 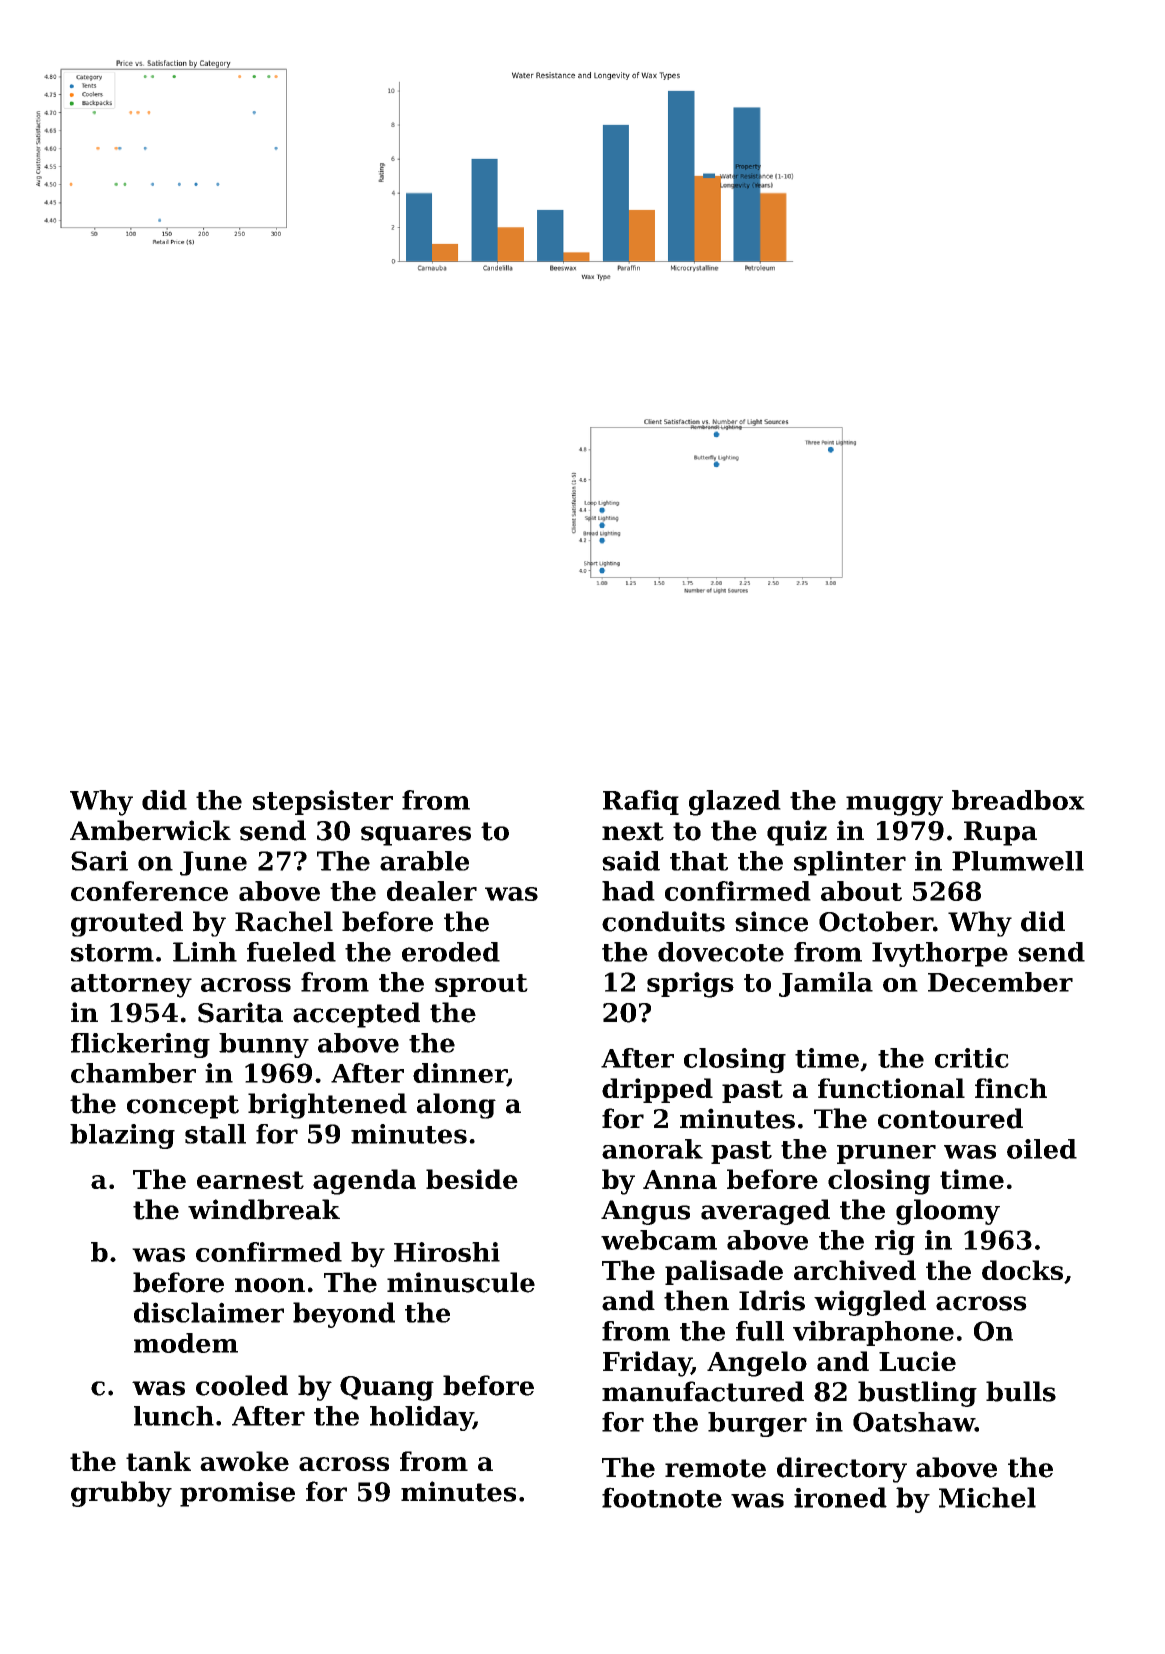 I want to click on anorak, so click(x=652, y=1149).
